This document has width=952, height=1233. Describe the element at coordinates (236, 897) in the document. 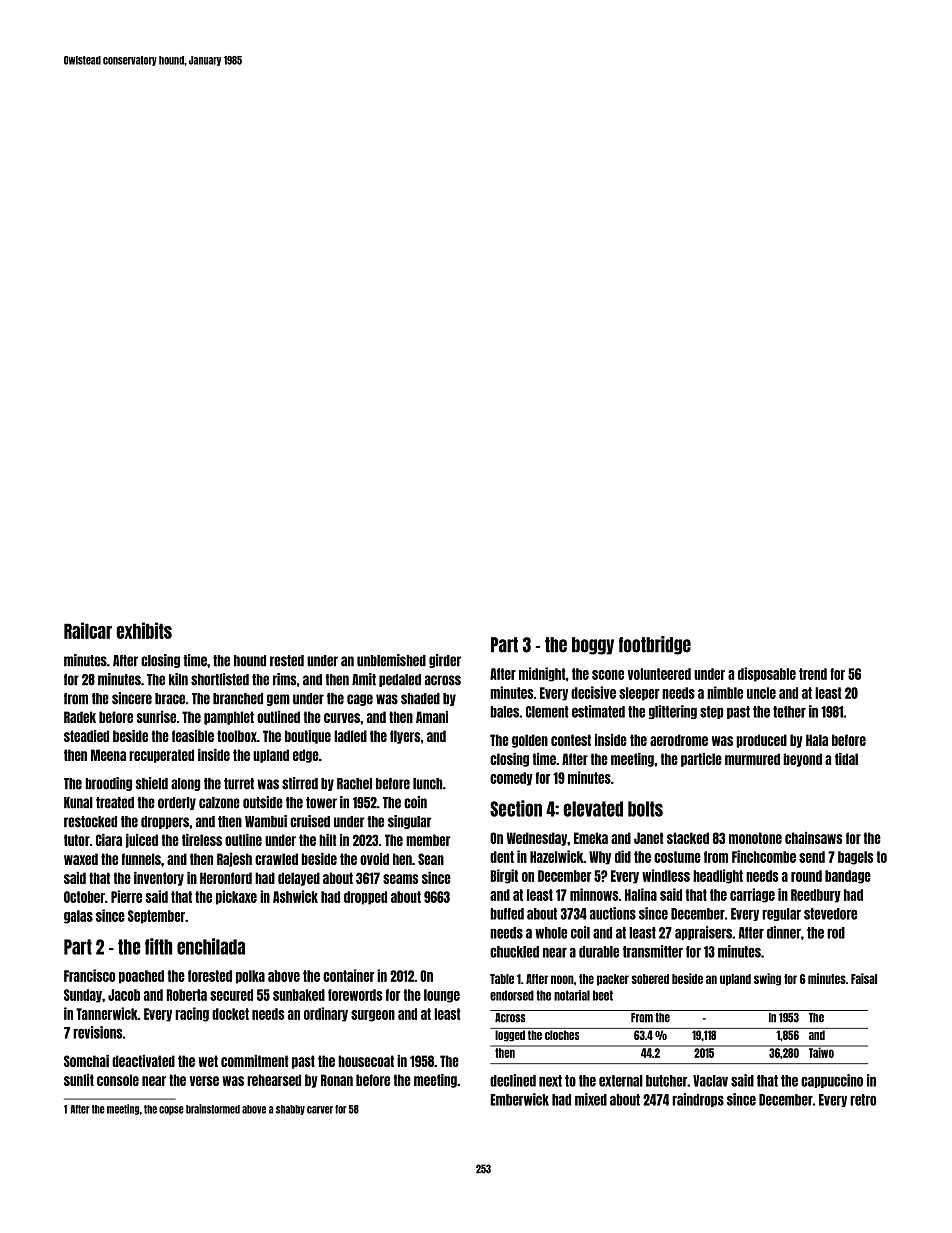

I see `pickaxe` at that location.
